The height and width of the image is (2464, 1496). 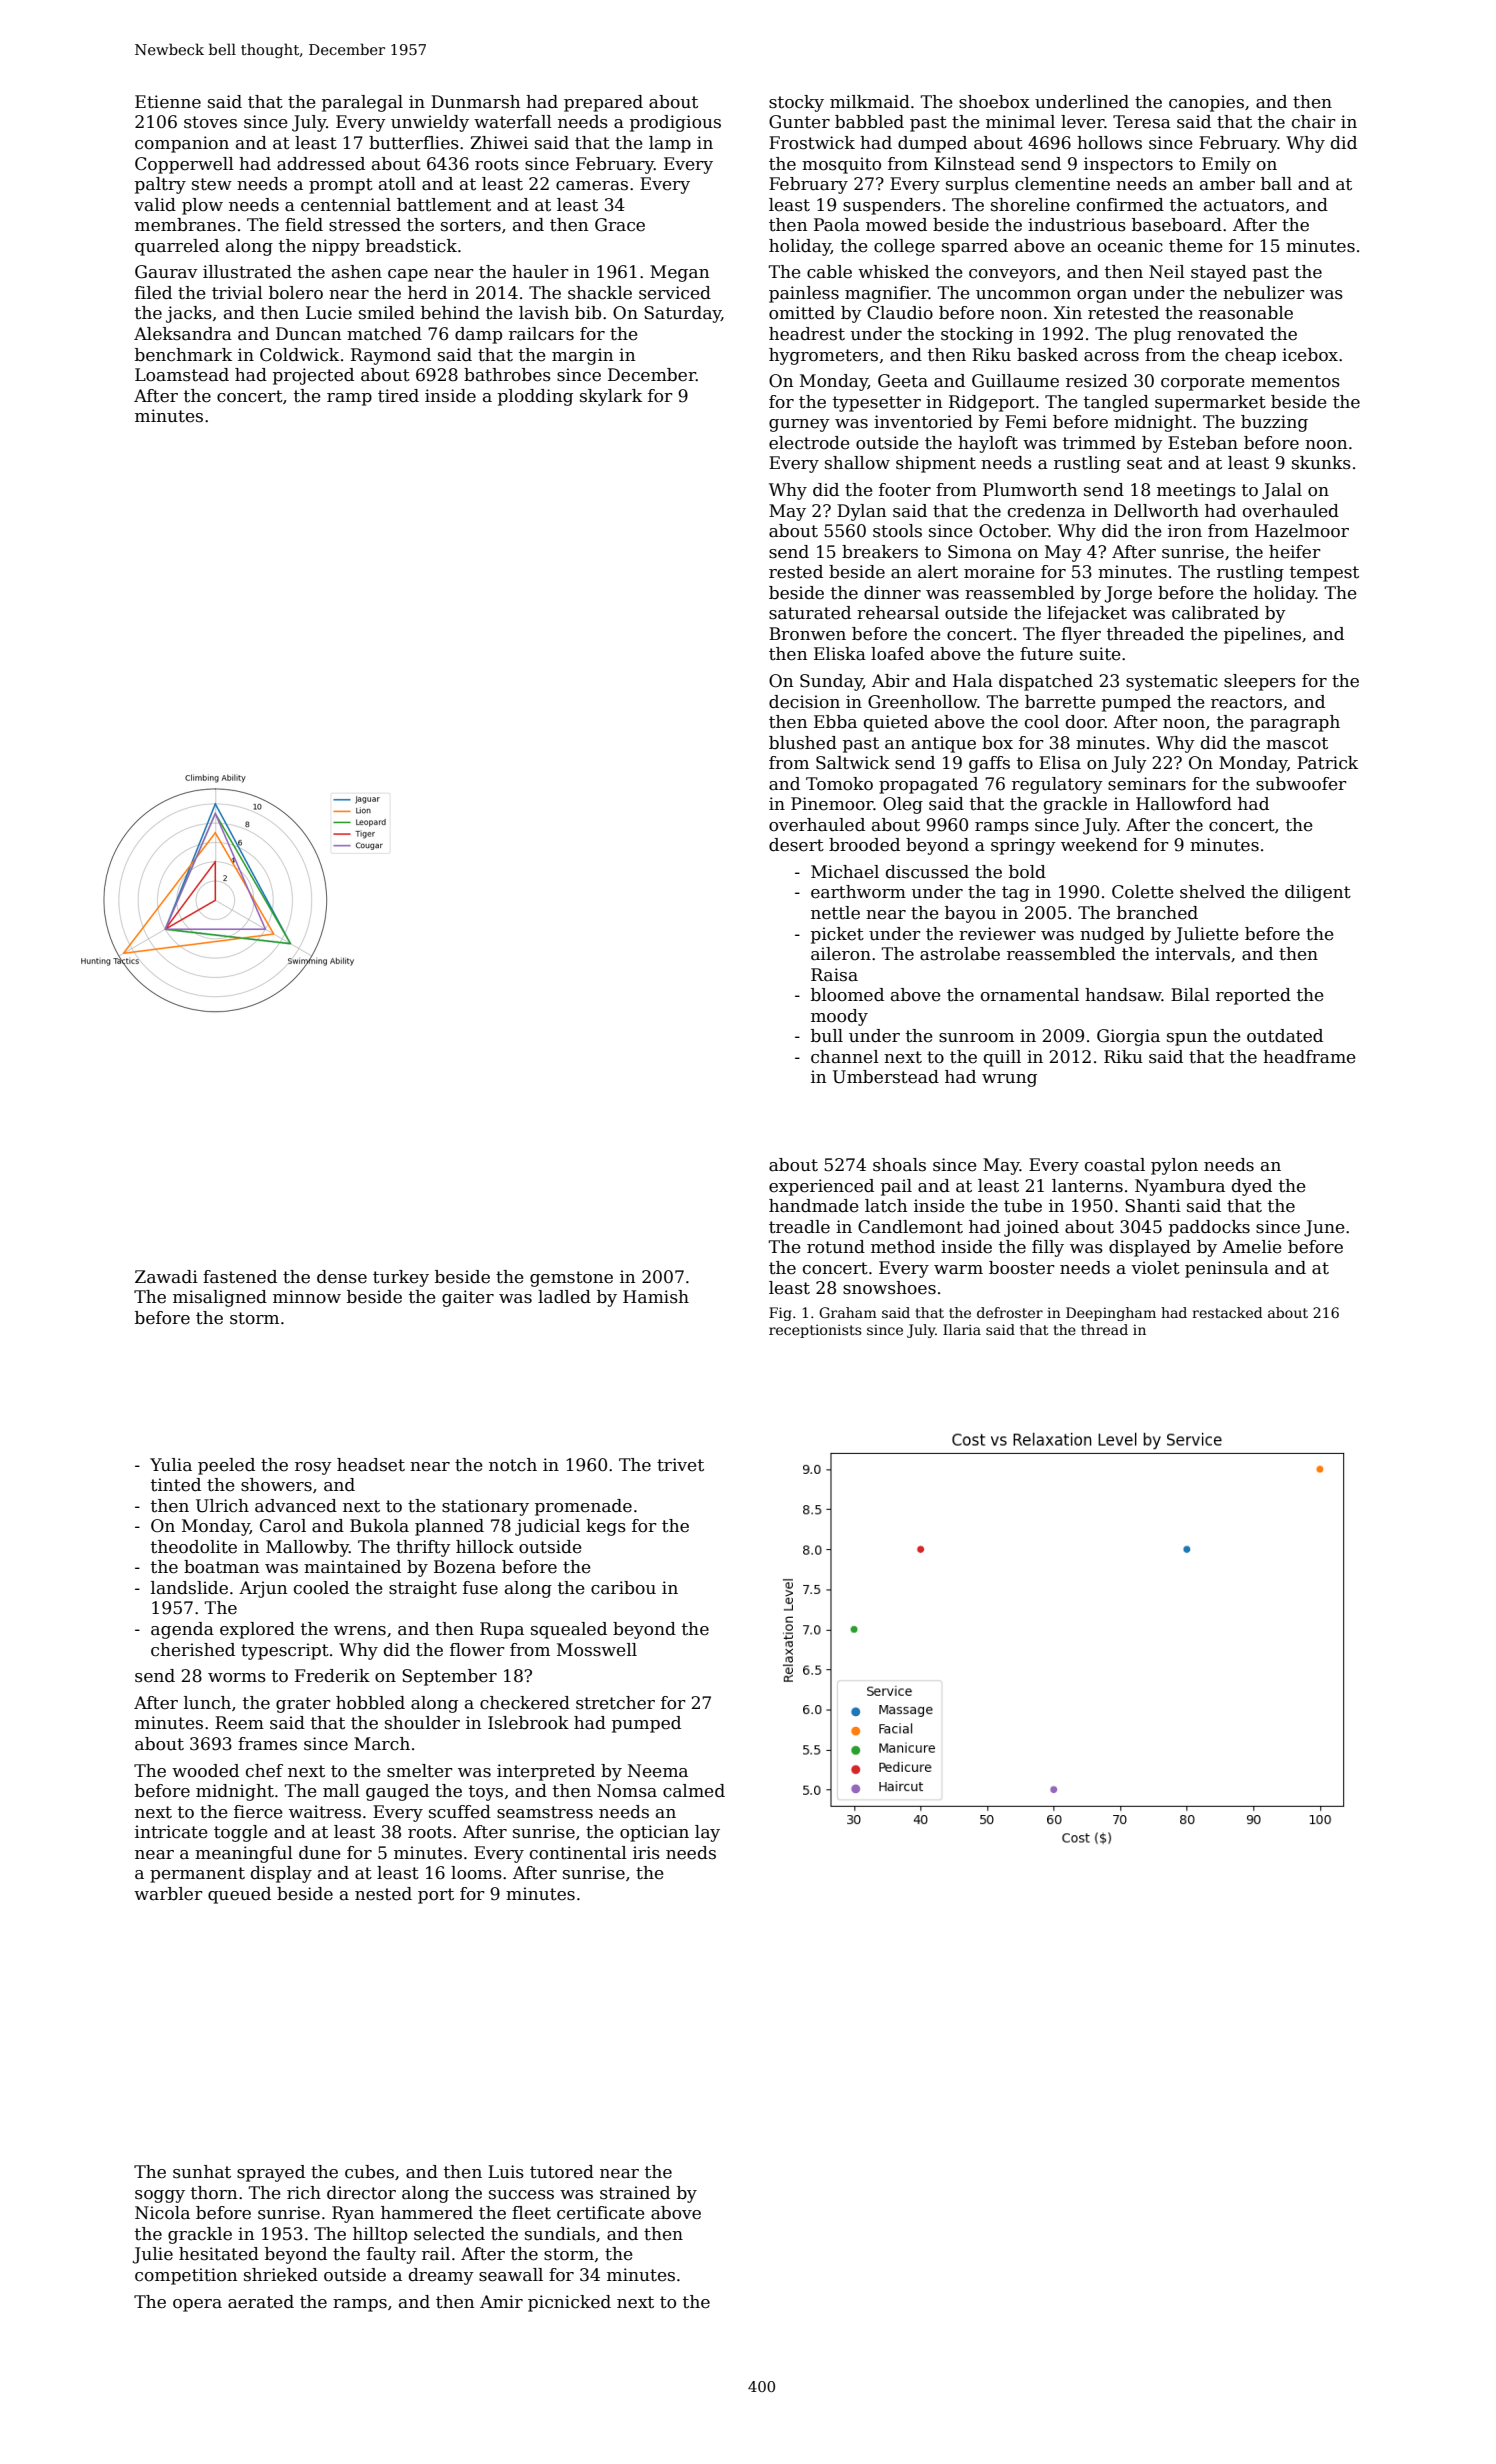 I want to click on Dunmarsh, so click(x=475, y=102).
